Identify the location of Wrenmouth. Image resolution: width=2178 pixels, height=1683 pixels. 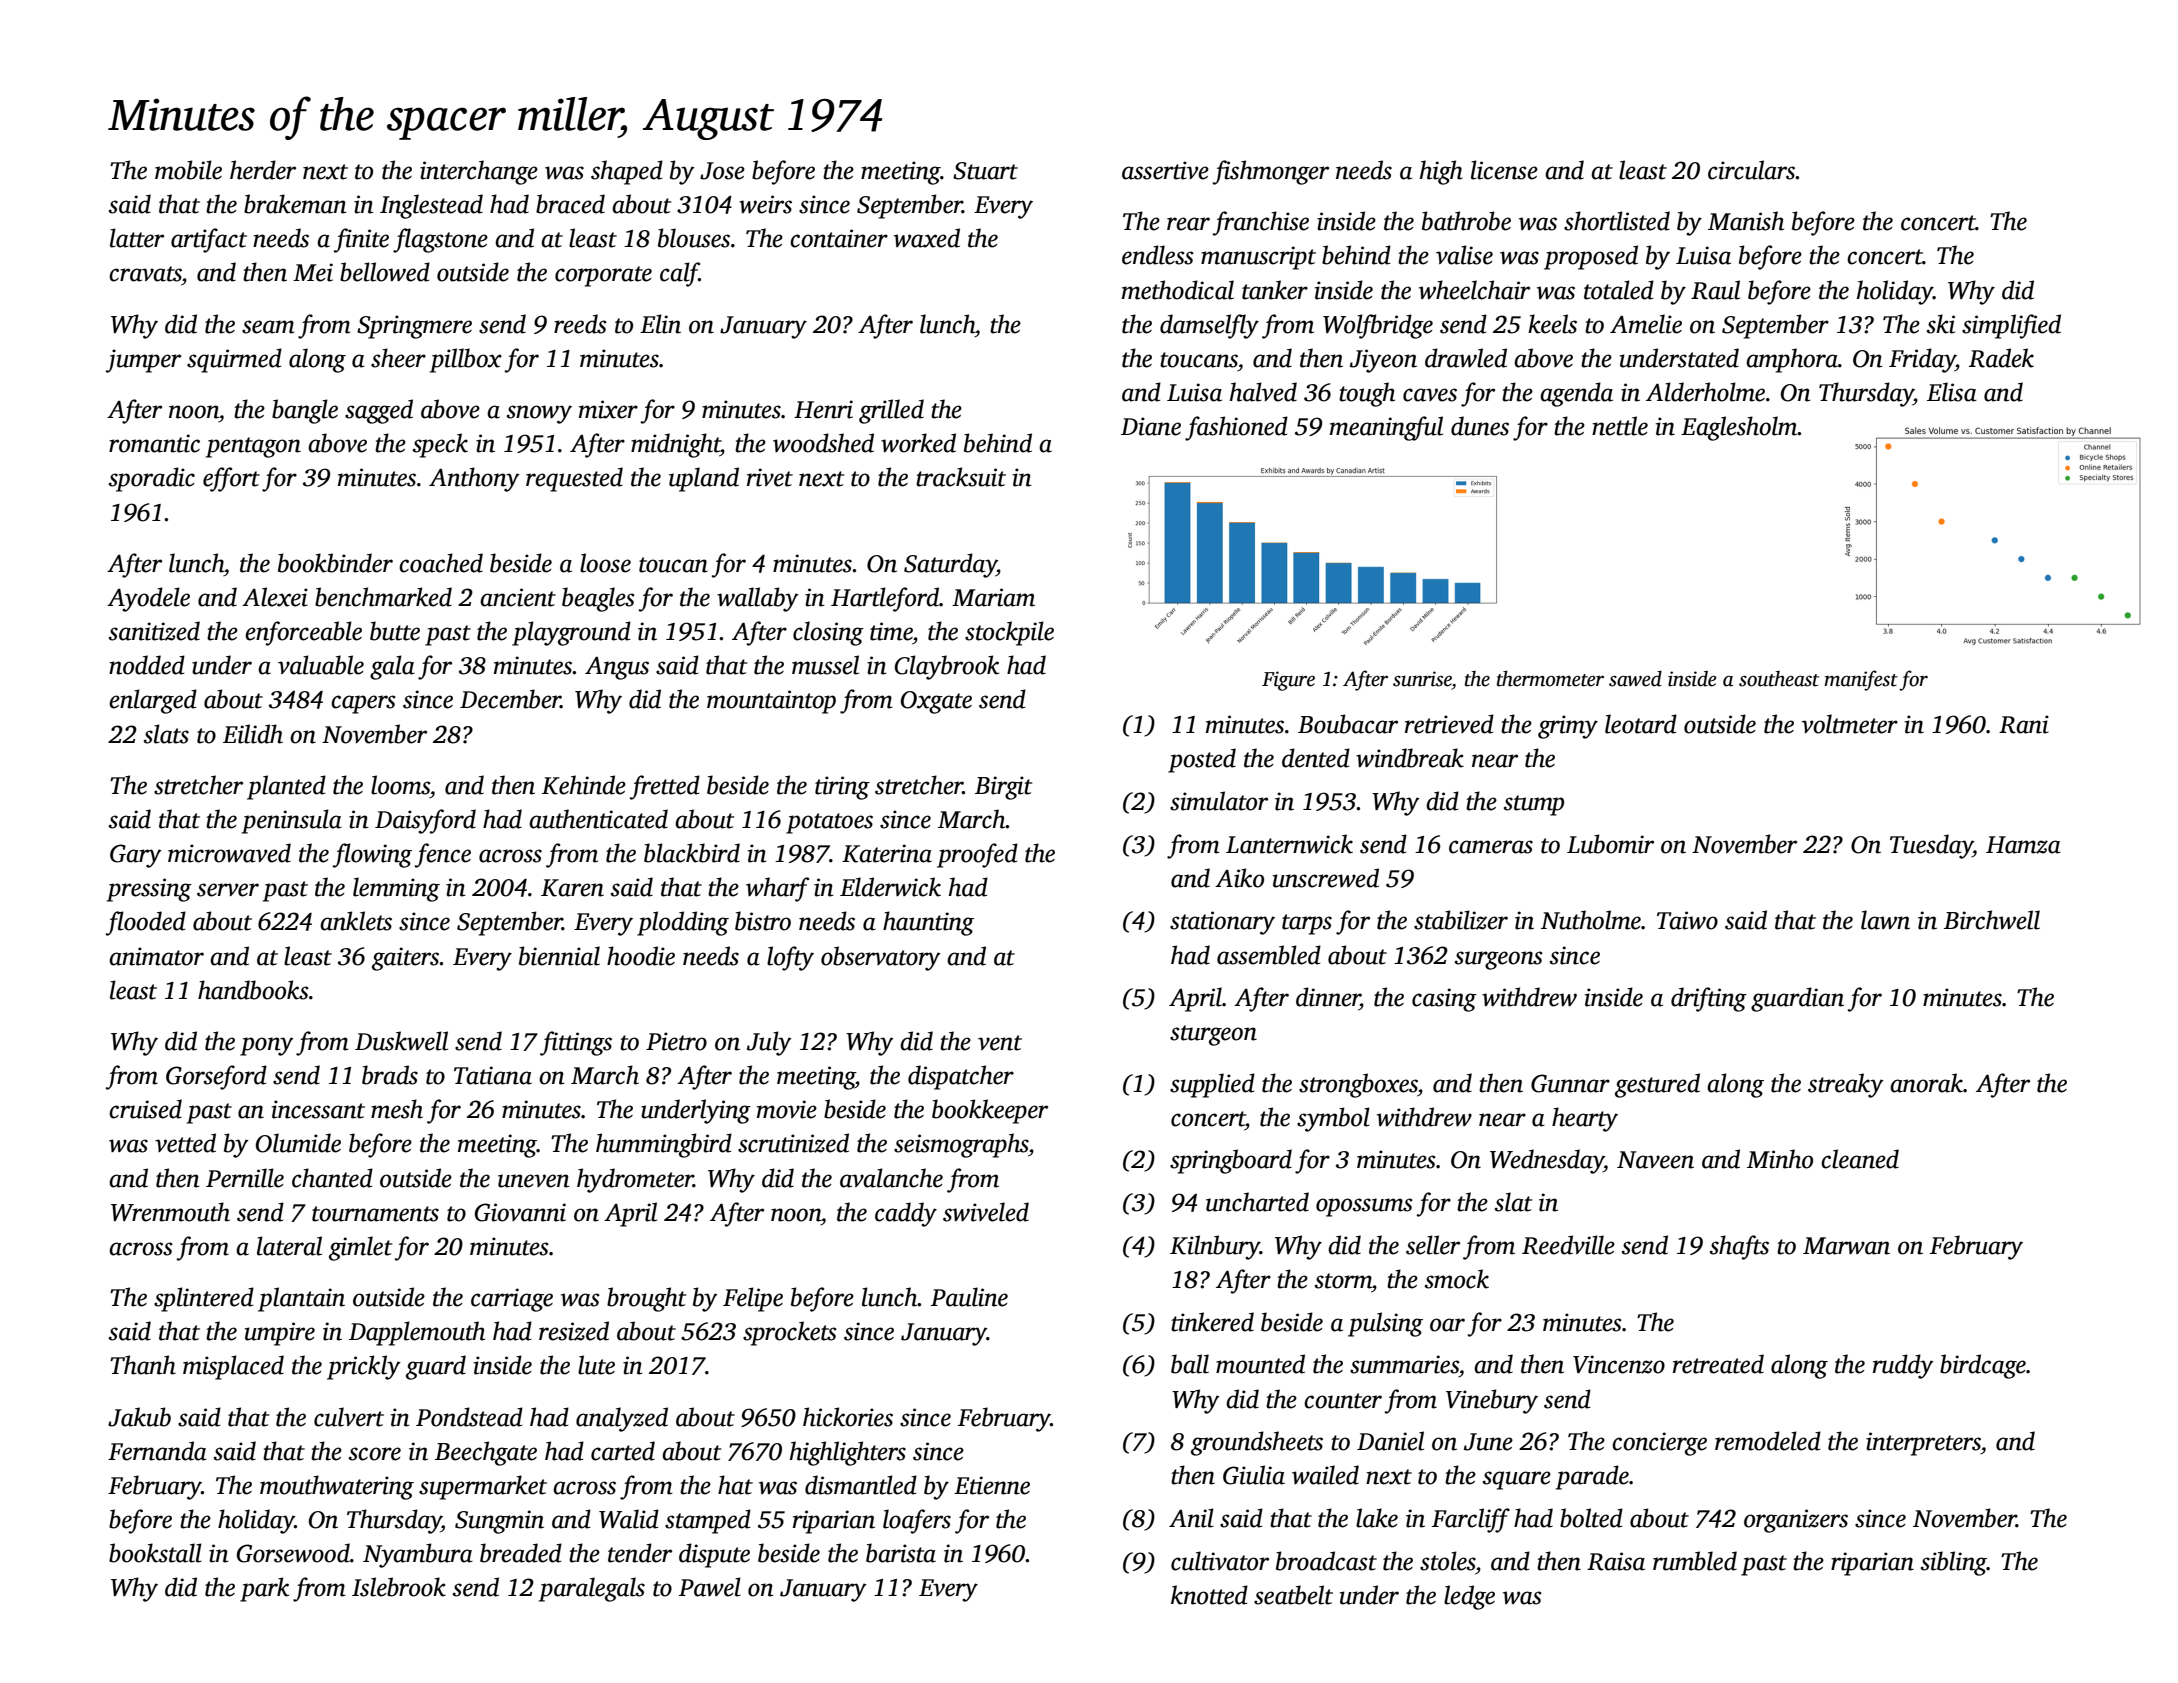
(170, 1212).
